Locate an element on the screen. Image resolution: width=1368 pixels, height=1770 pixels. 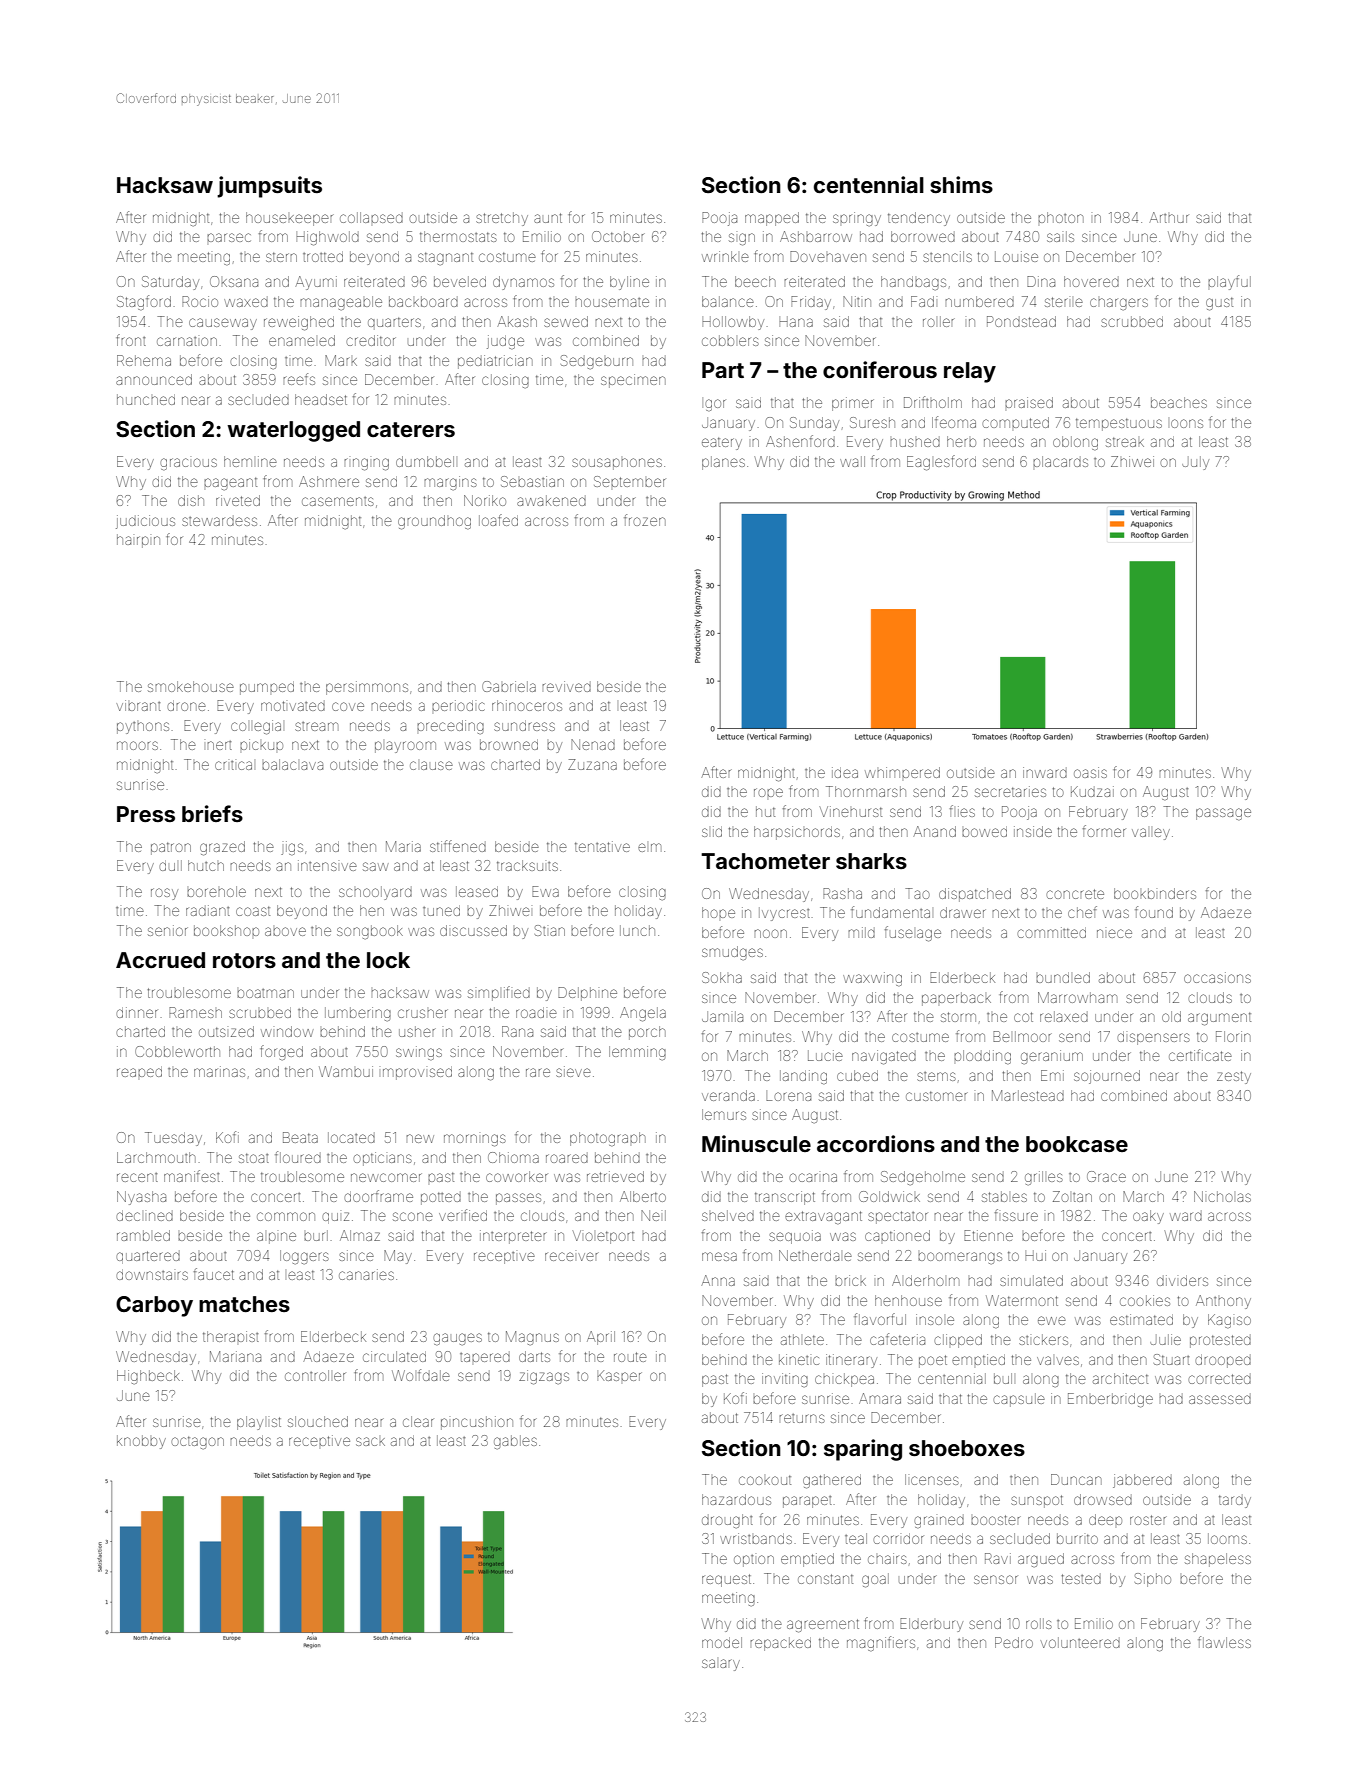
aunt is located at coordinates (548, 218).
